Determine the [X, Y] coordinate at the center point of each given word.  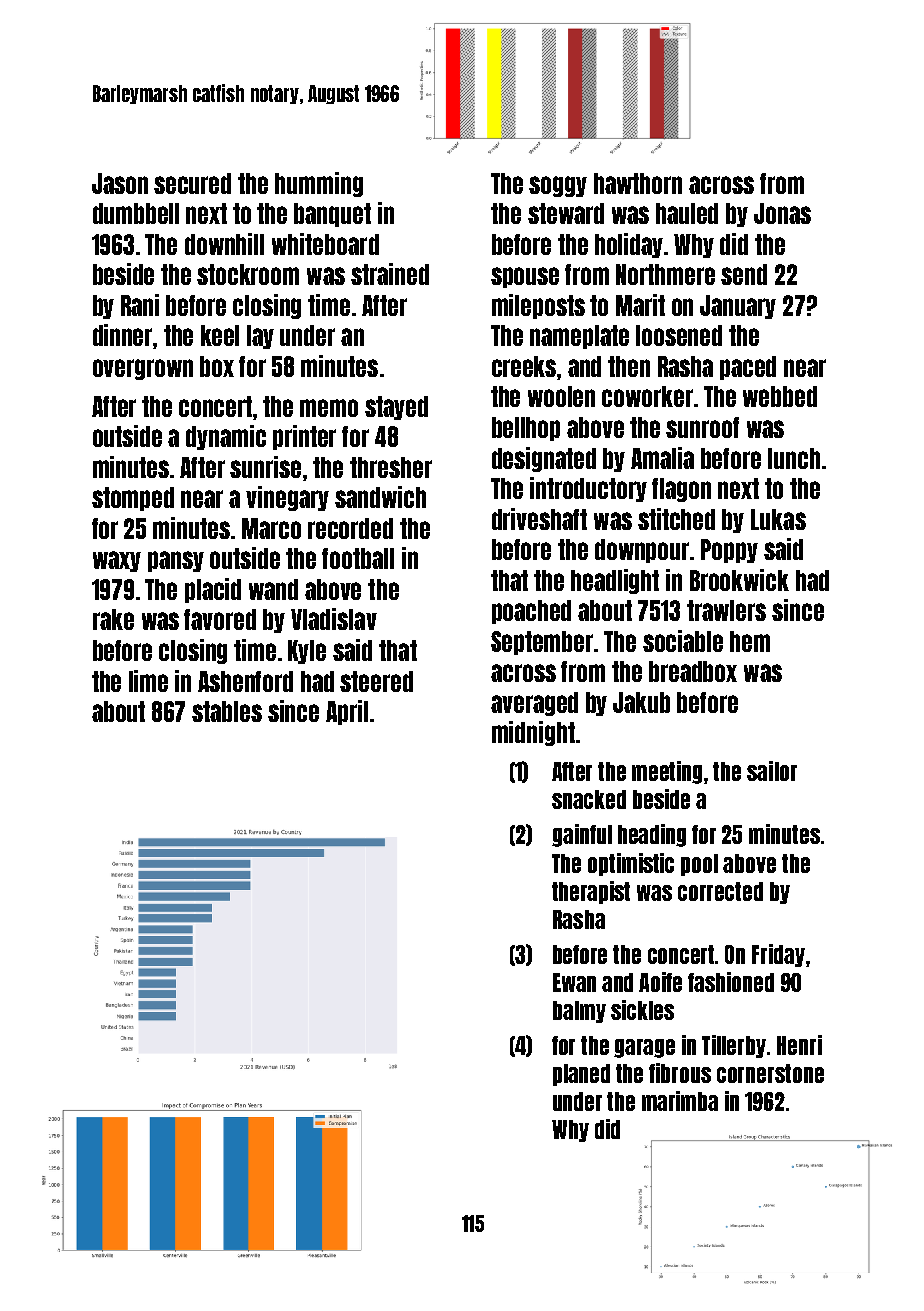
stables [227, 711]
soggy [558, 186]
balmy [579, 1012]
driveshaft [539, 519]
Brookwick [739, 580]
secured [192, 183]
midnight [533, 733]
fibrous [680, 1073]
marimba [680, 1101]
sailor [772, 771]
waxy [117, 561]
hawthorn [638, 183]
